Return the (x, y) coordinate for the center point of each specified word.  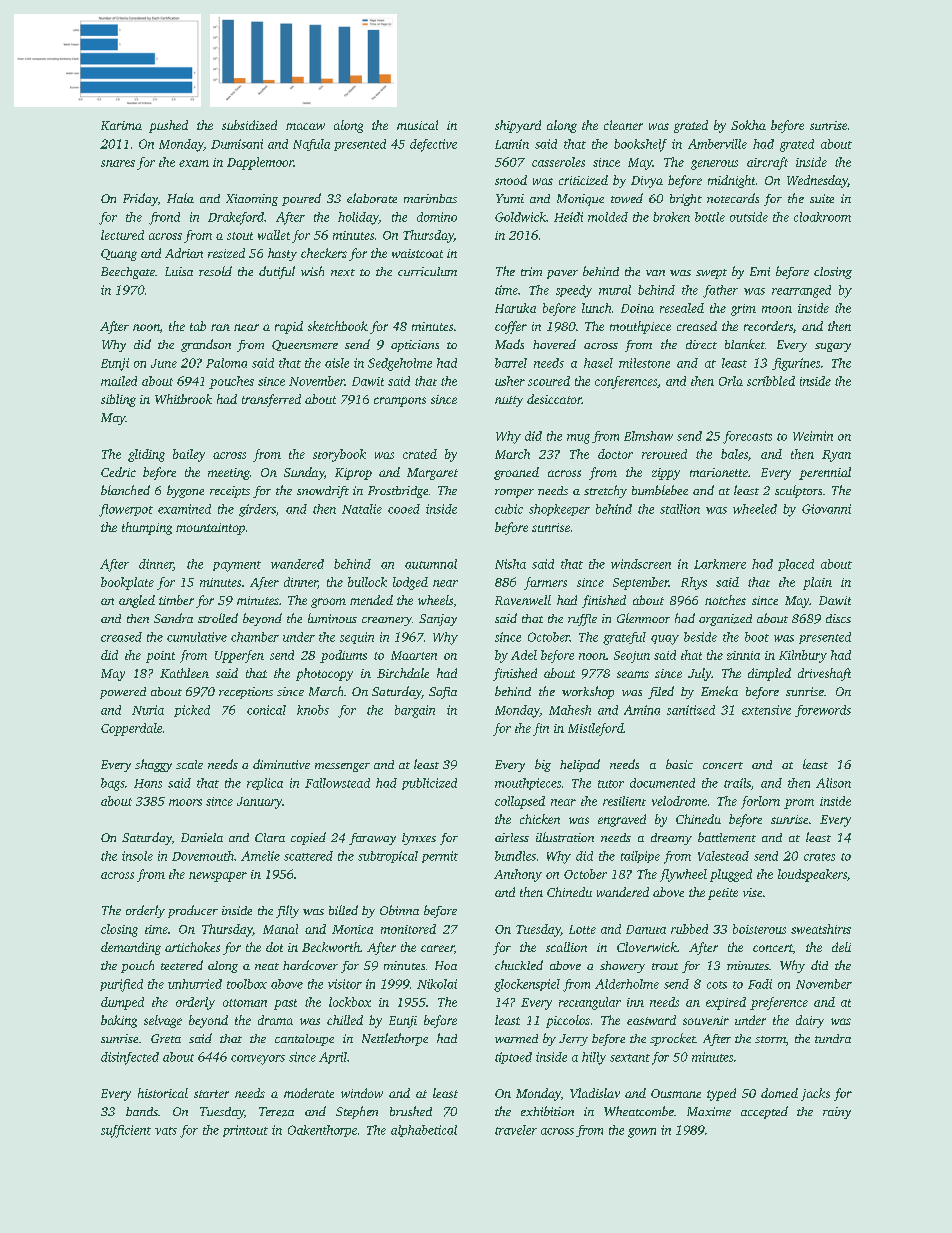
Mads (509, 344)
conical (266, 710)
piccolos (568, 1021)
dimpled (769, 674)
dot (274, 947)
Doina (637, 308)
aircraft (767, 163)
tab (198, 326)
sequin (357, 638)
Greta (166, 1038)
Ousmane (676, 1093)
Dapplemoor (260, 163)
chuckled (519, 965)
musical (417, 125)
